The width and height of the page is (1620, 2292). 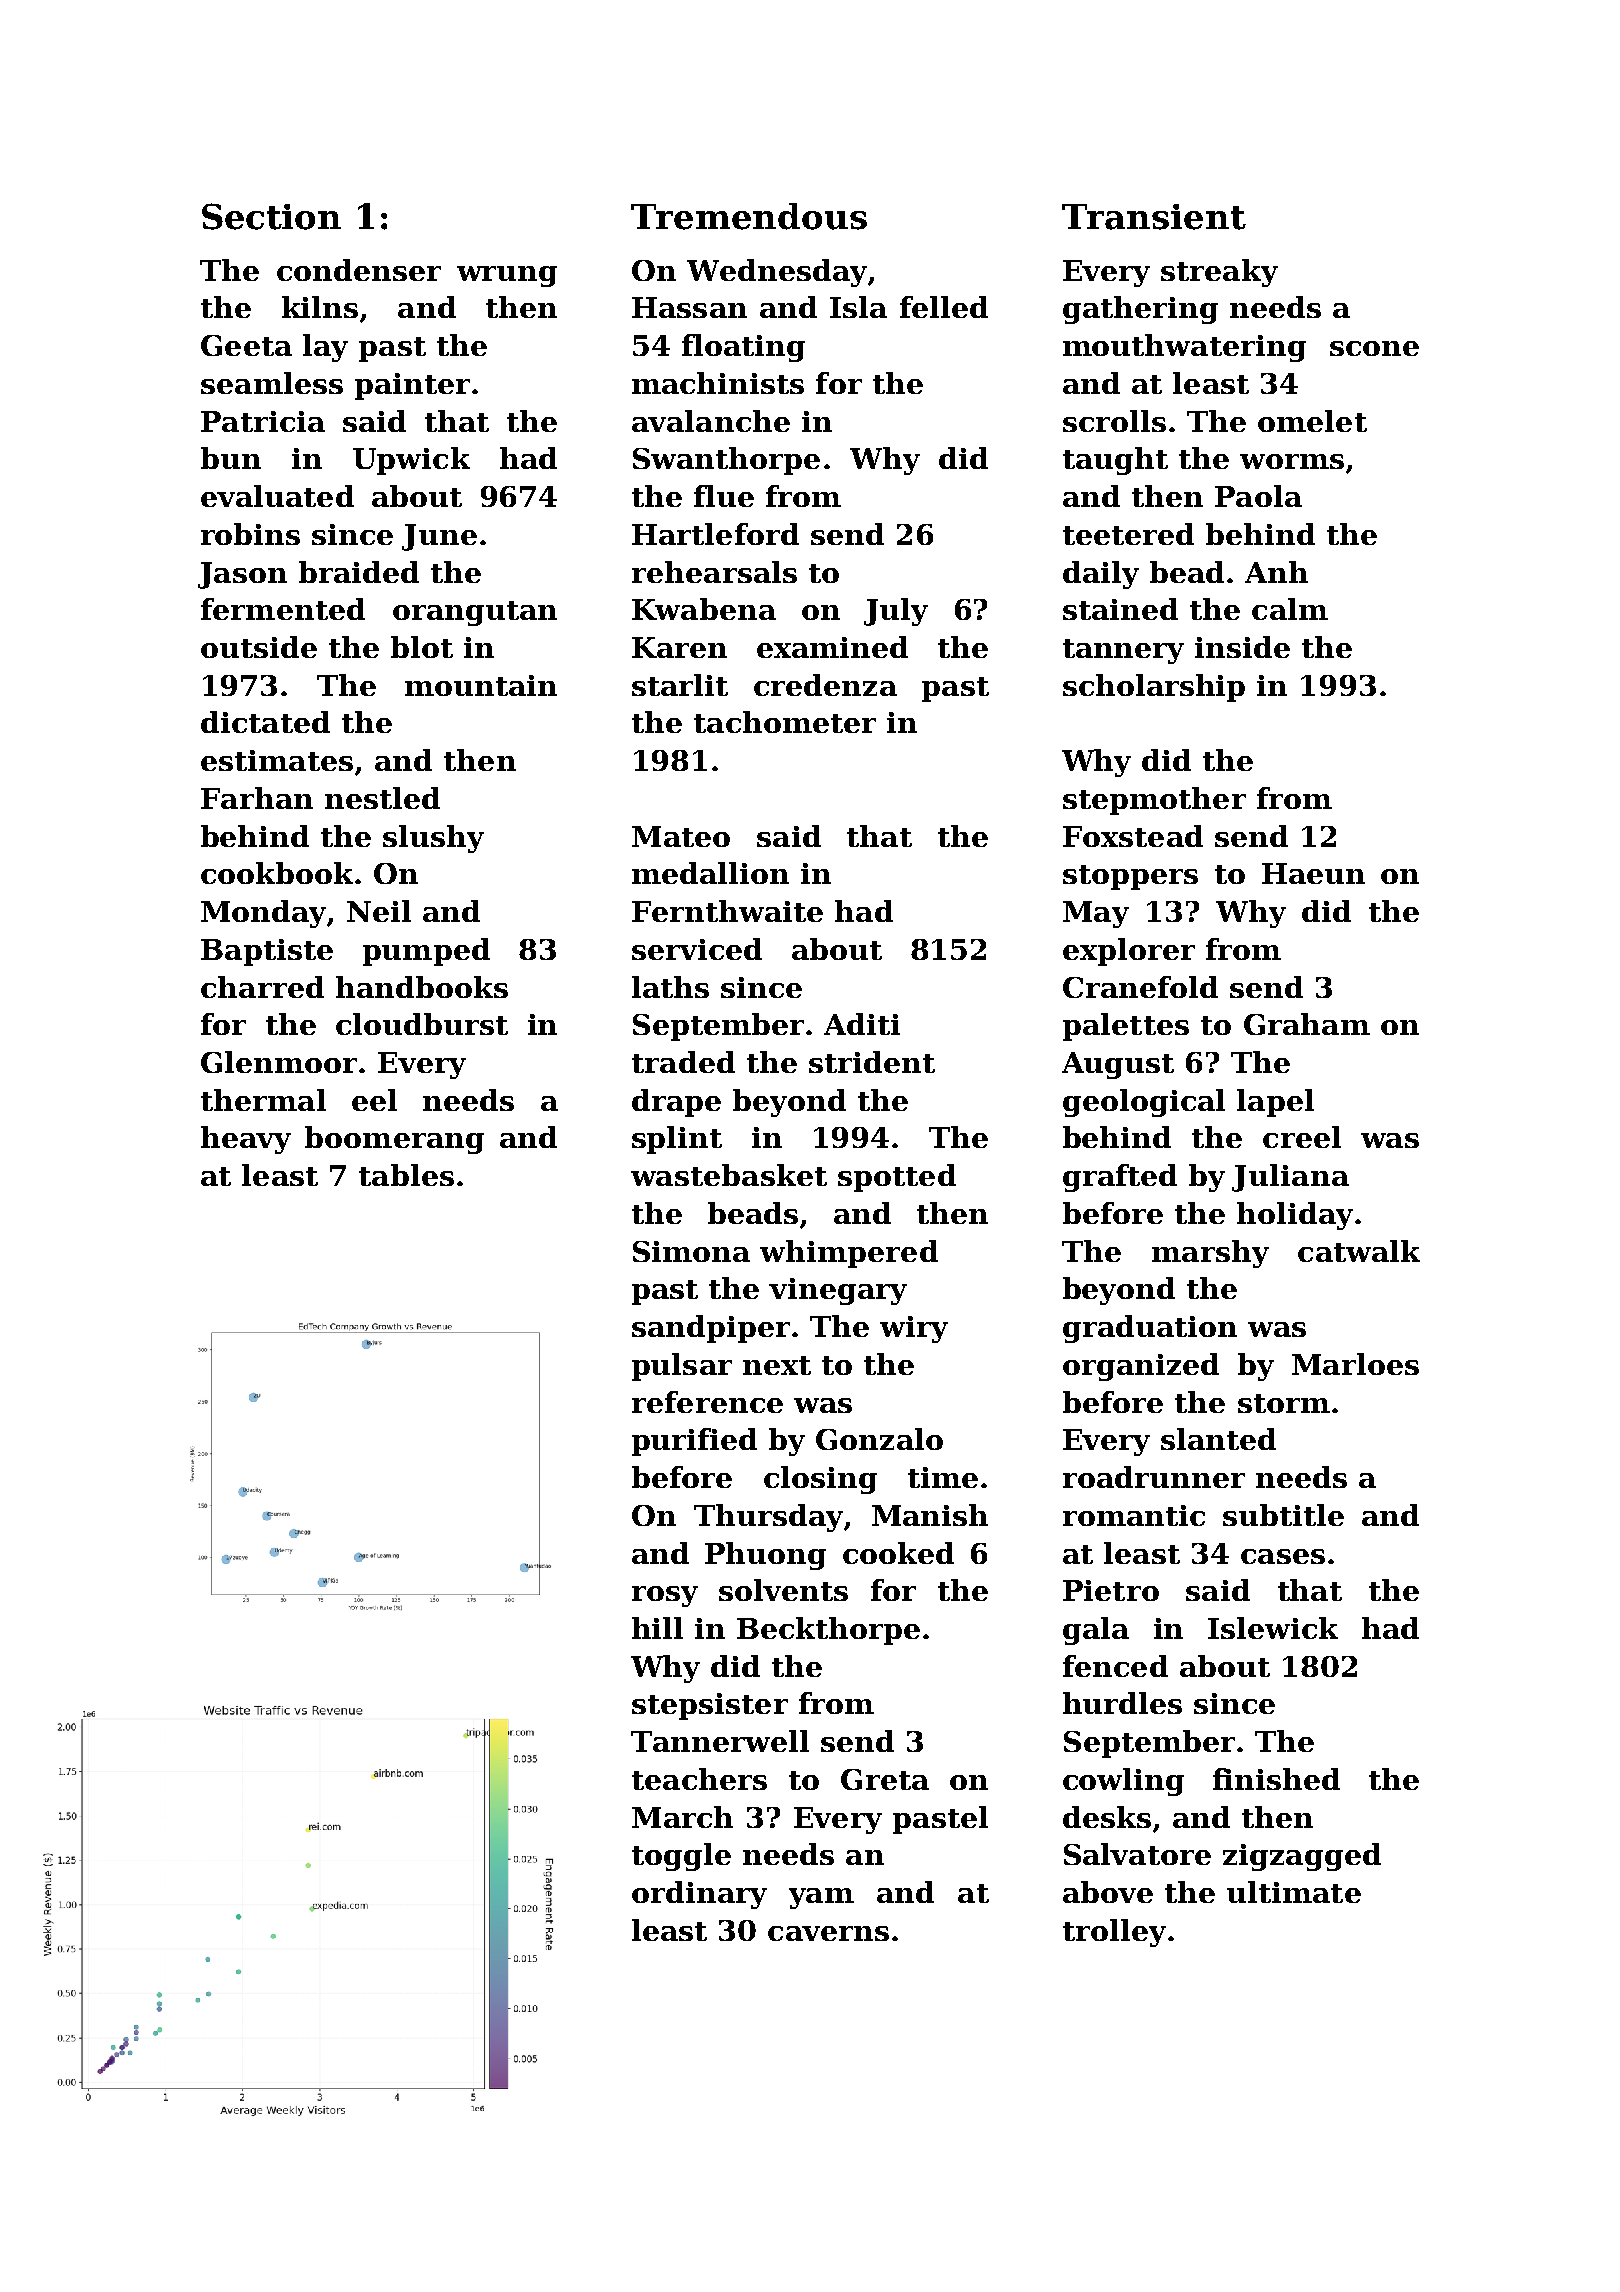 What do you see at coordinates (265, 722) in the page?
I see `dictated` at bounding box center [265, 722].
